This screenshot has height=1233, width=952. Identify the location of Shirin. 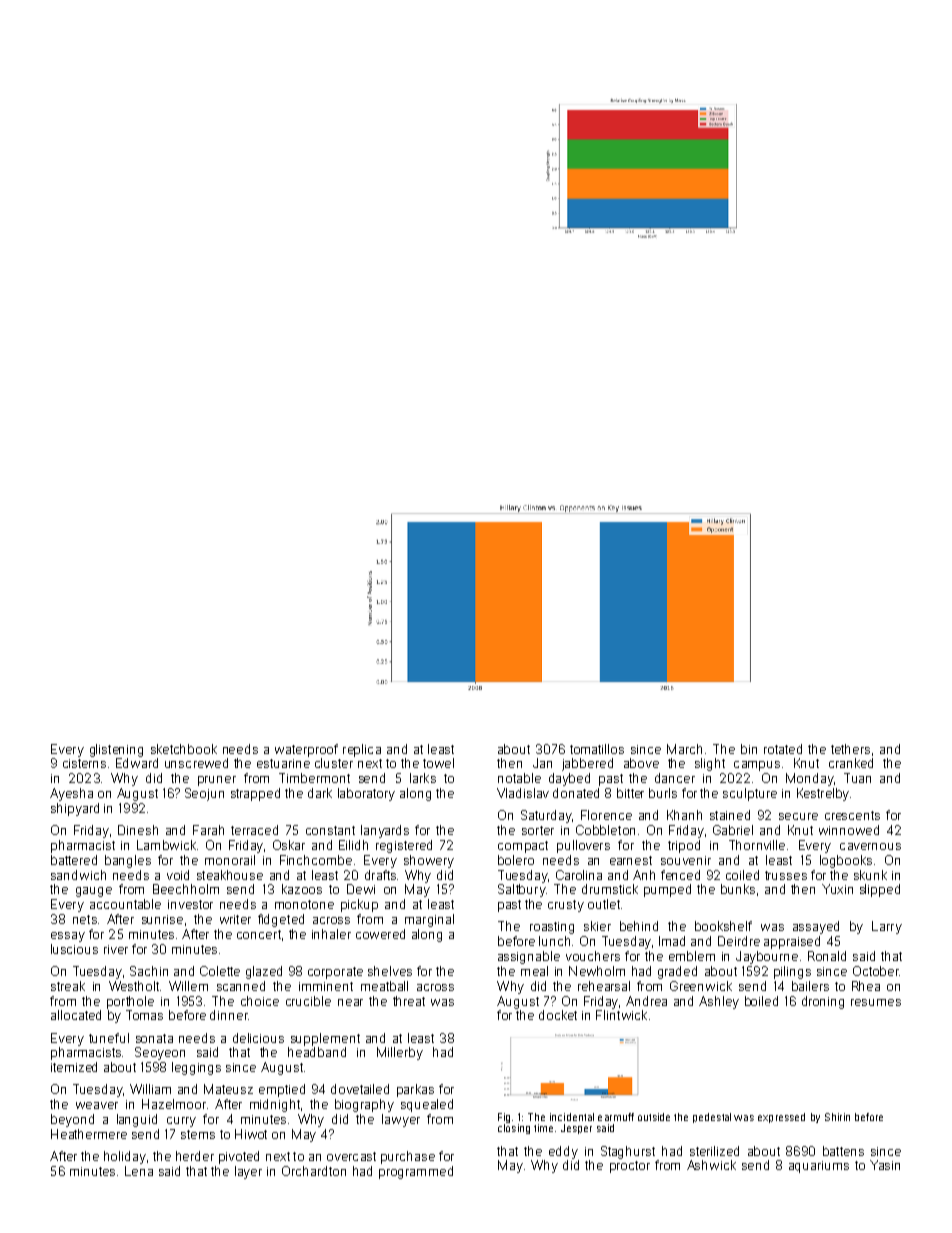
(837, 1117).
